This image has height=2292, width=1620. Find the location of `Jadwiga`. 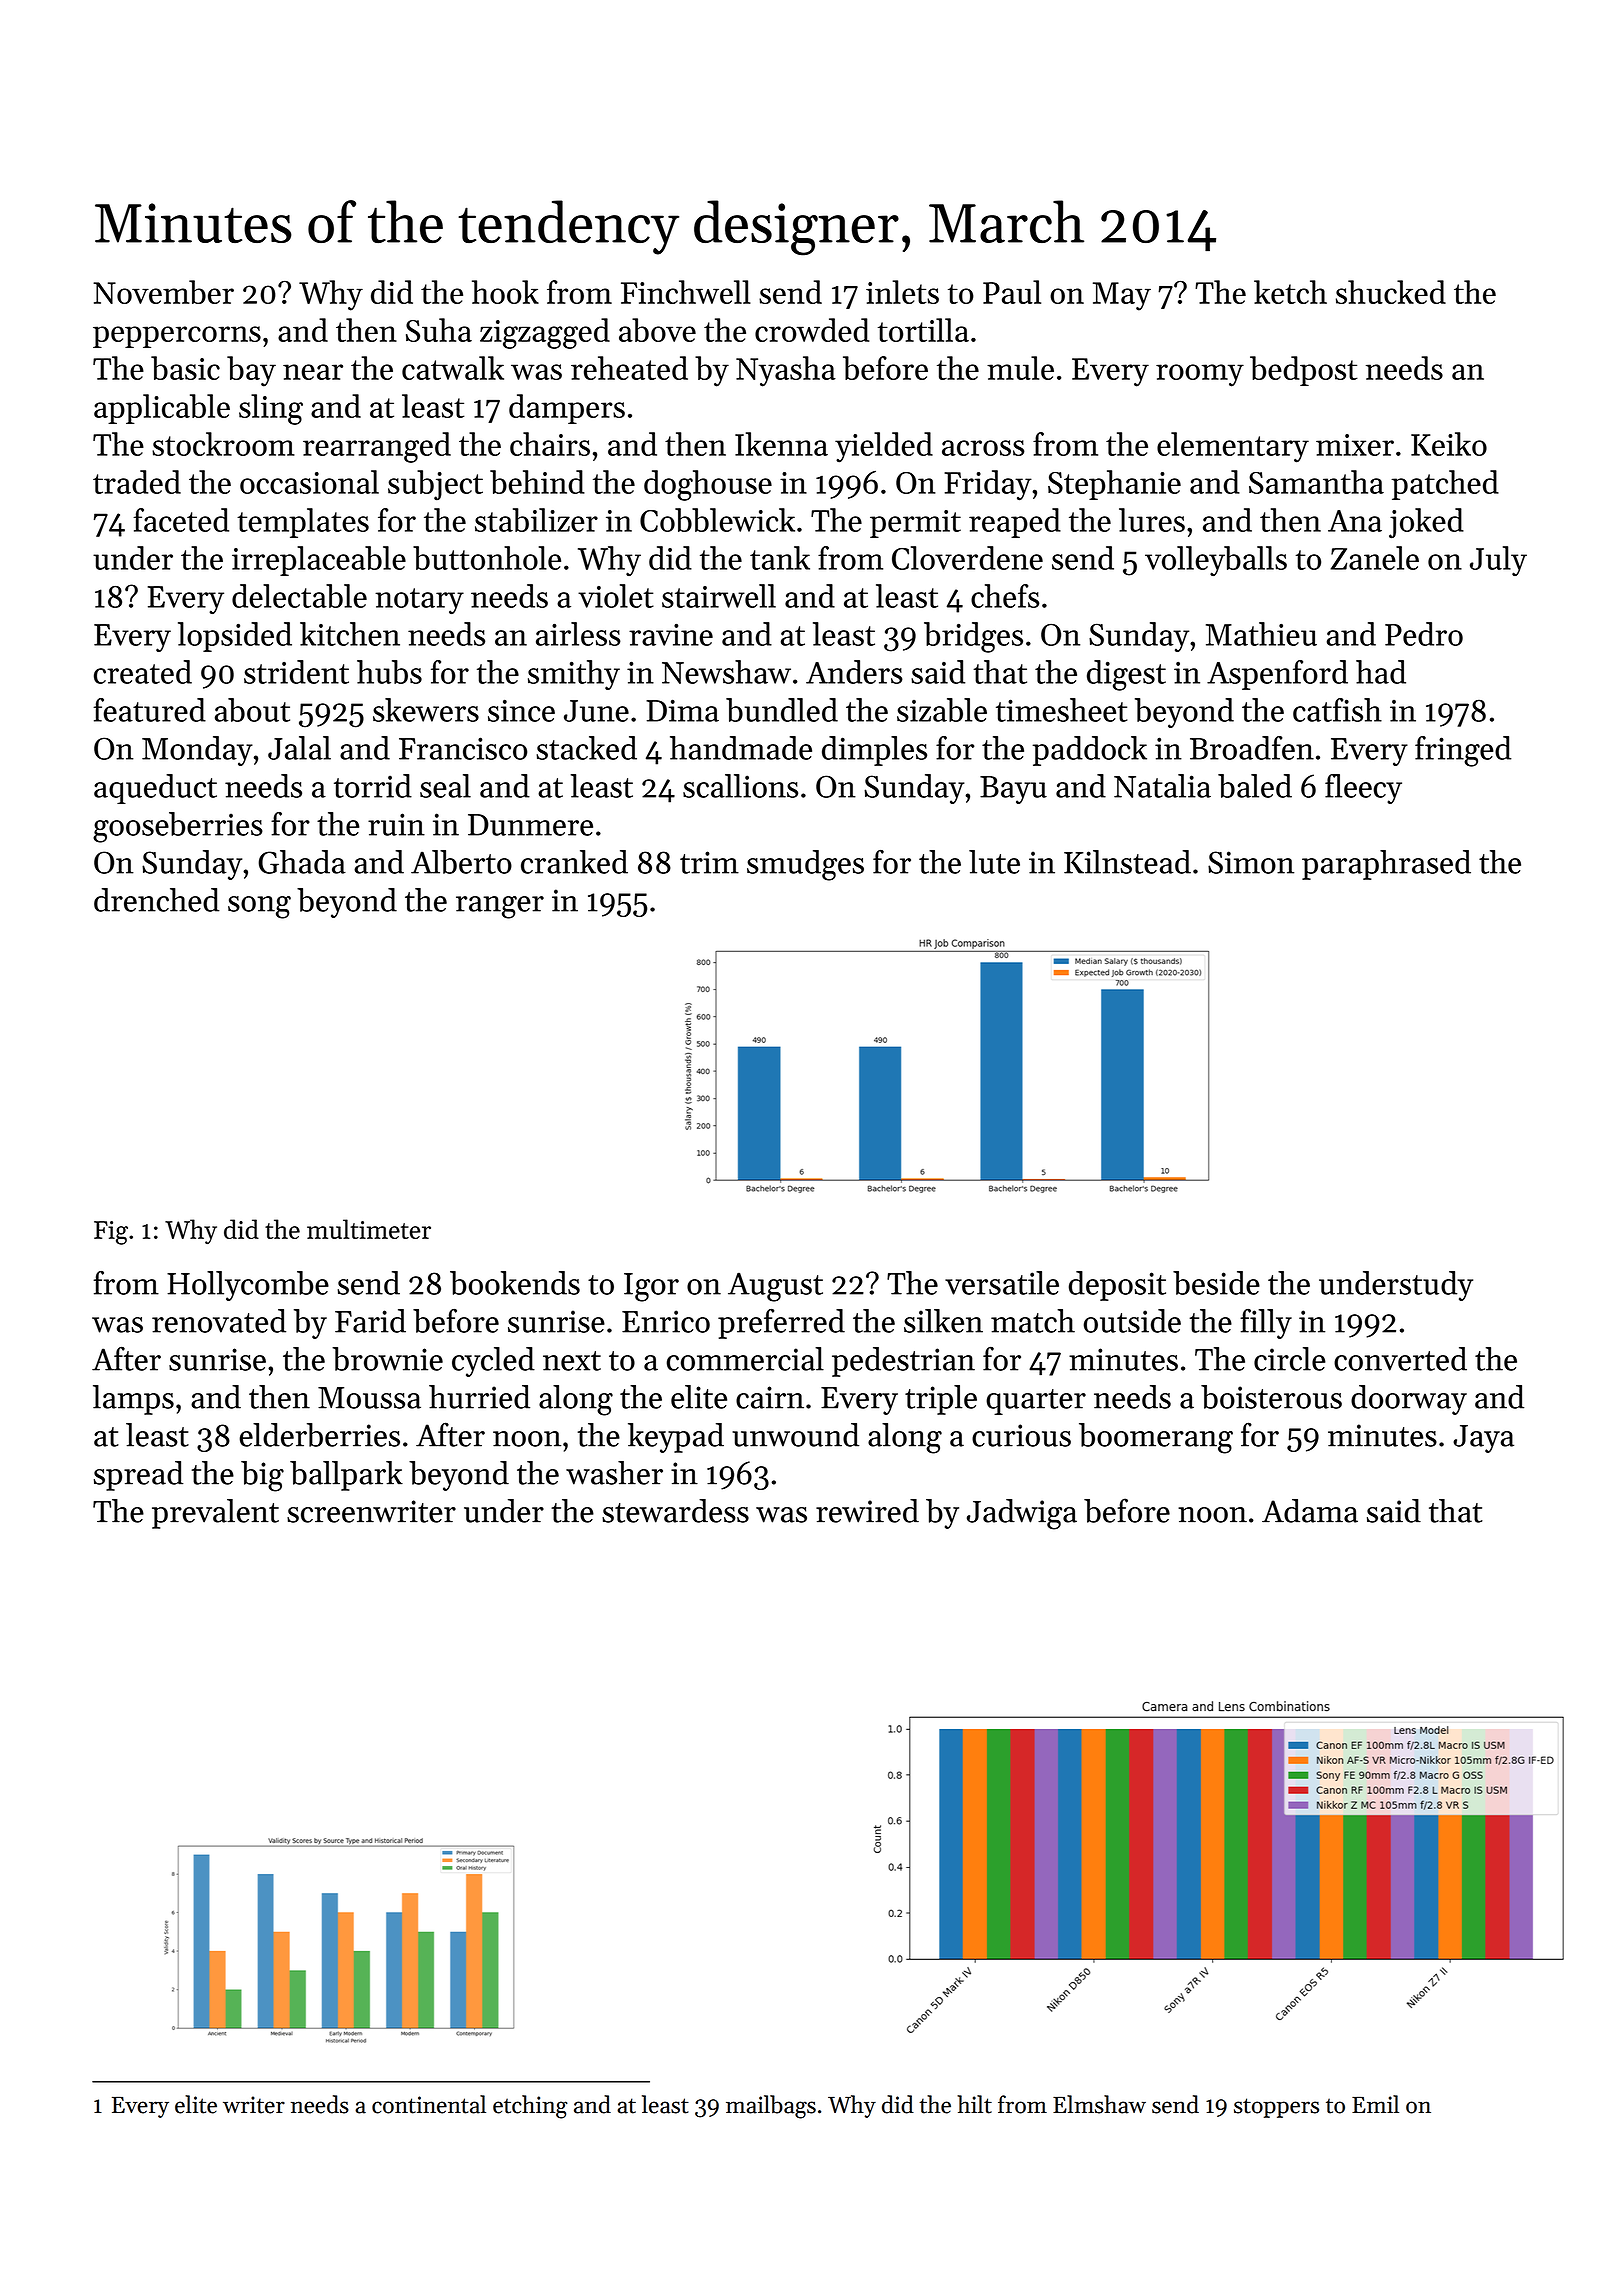

Jadwiga is located at coordinates (1022, 1514).
